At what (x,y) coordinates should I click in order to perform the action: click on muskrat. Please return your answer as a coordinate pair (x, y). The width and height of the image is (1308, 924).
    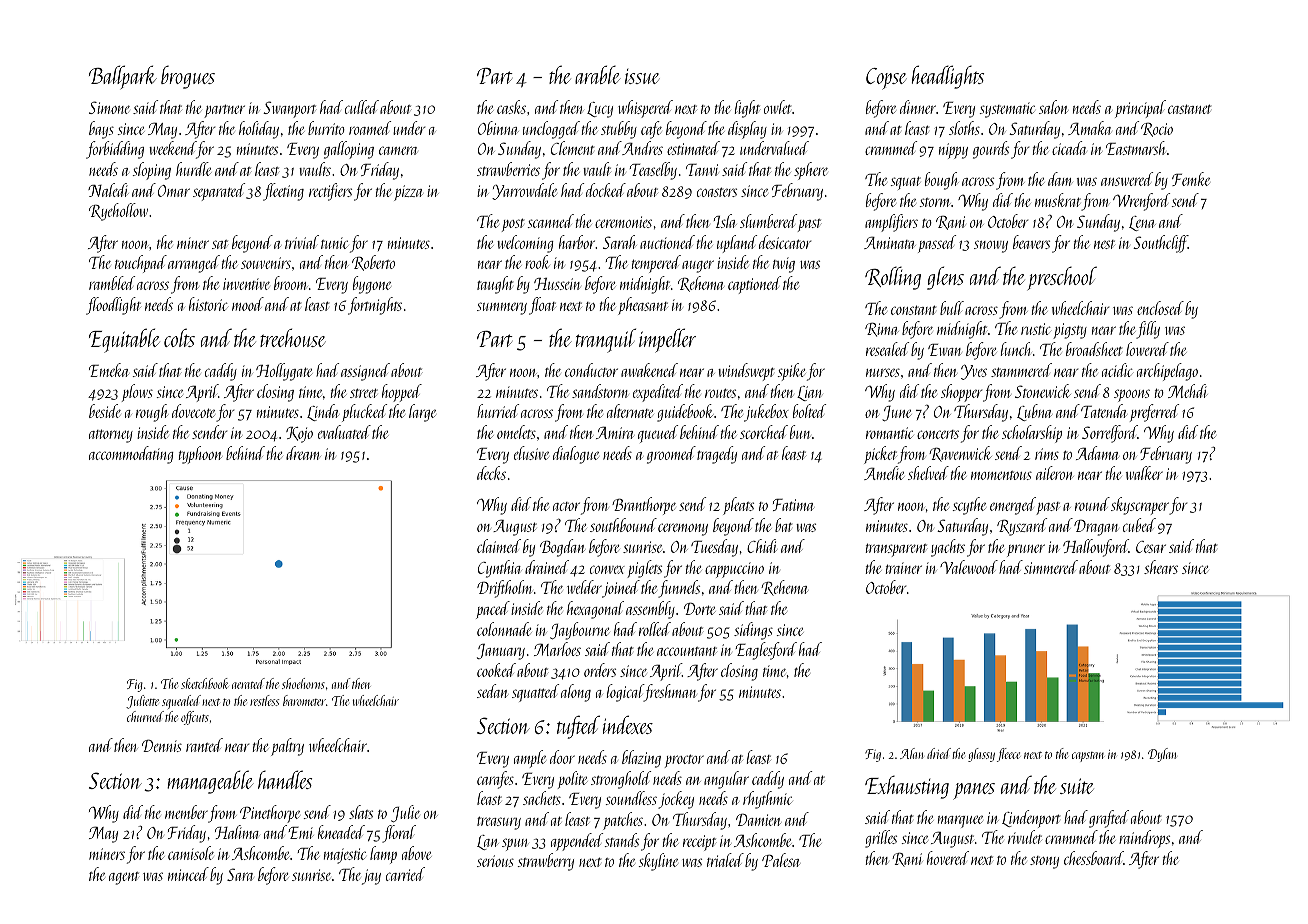
    Looking at the image, I should click on (1058, 200).
